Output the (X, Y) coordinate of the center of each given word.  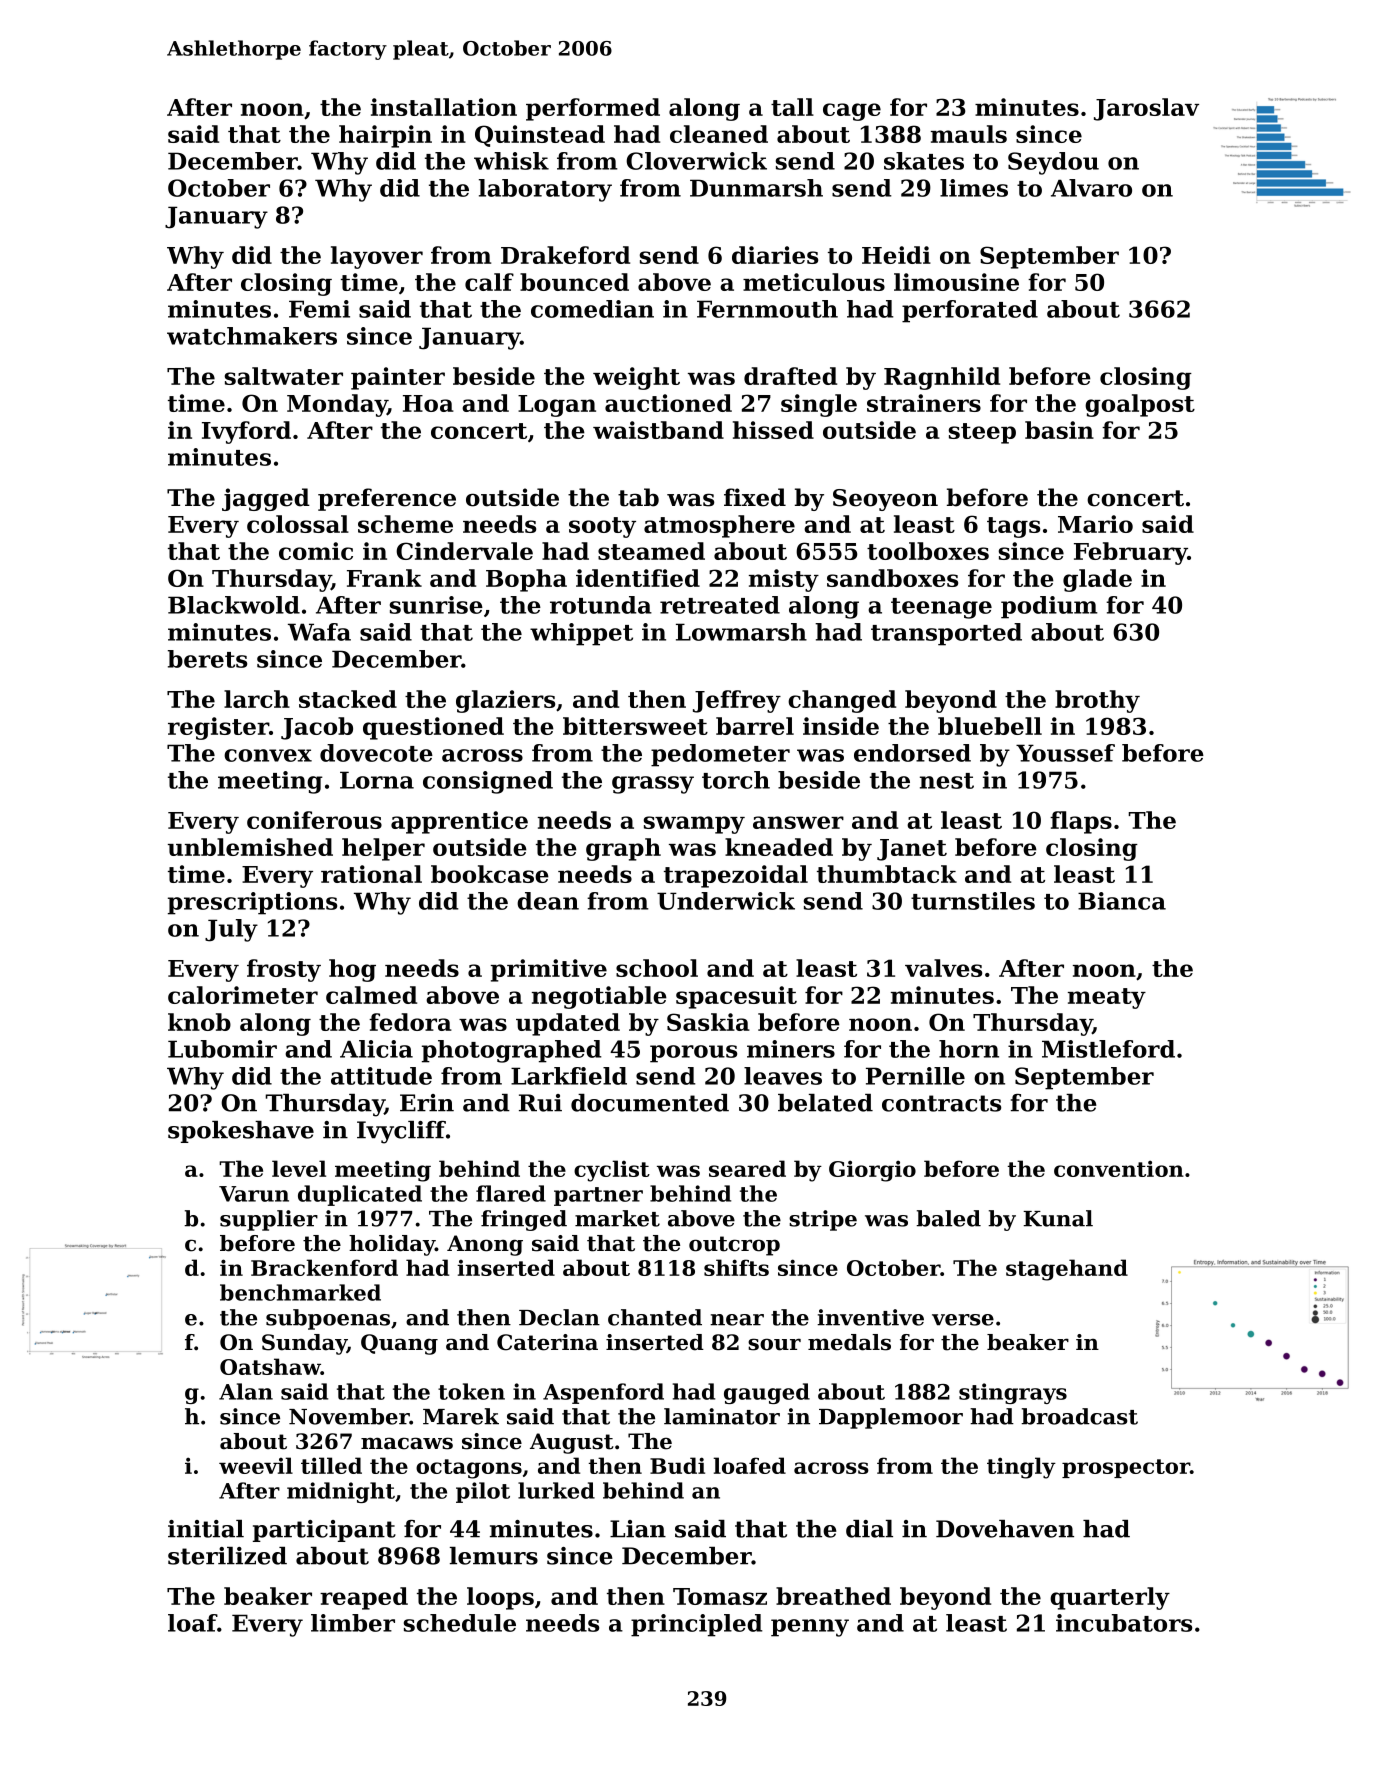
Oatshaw (270, 1366)
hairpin (385, 136)
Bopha (526, 580)
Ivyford (246, 432)
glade (1097, 580)
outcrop (734, 1246)
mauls (969, 134)
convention (1119, 1168)
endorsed (912, 753)
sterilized (227, 1556)
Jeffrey (737, 701)
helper (383, 849)
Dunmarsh (756, 188)
